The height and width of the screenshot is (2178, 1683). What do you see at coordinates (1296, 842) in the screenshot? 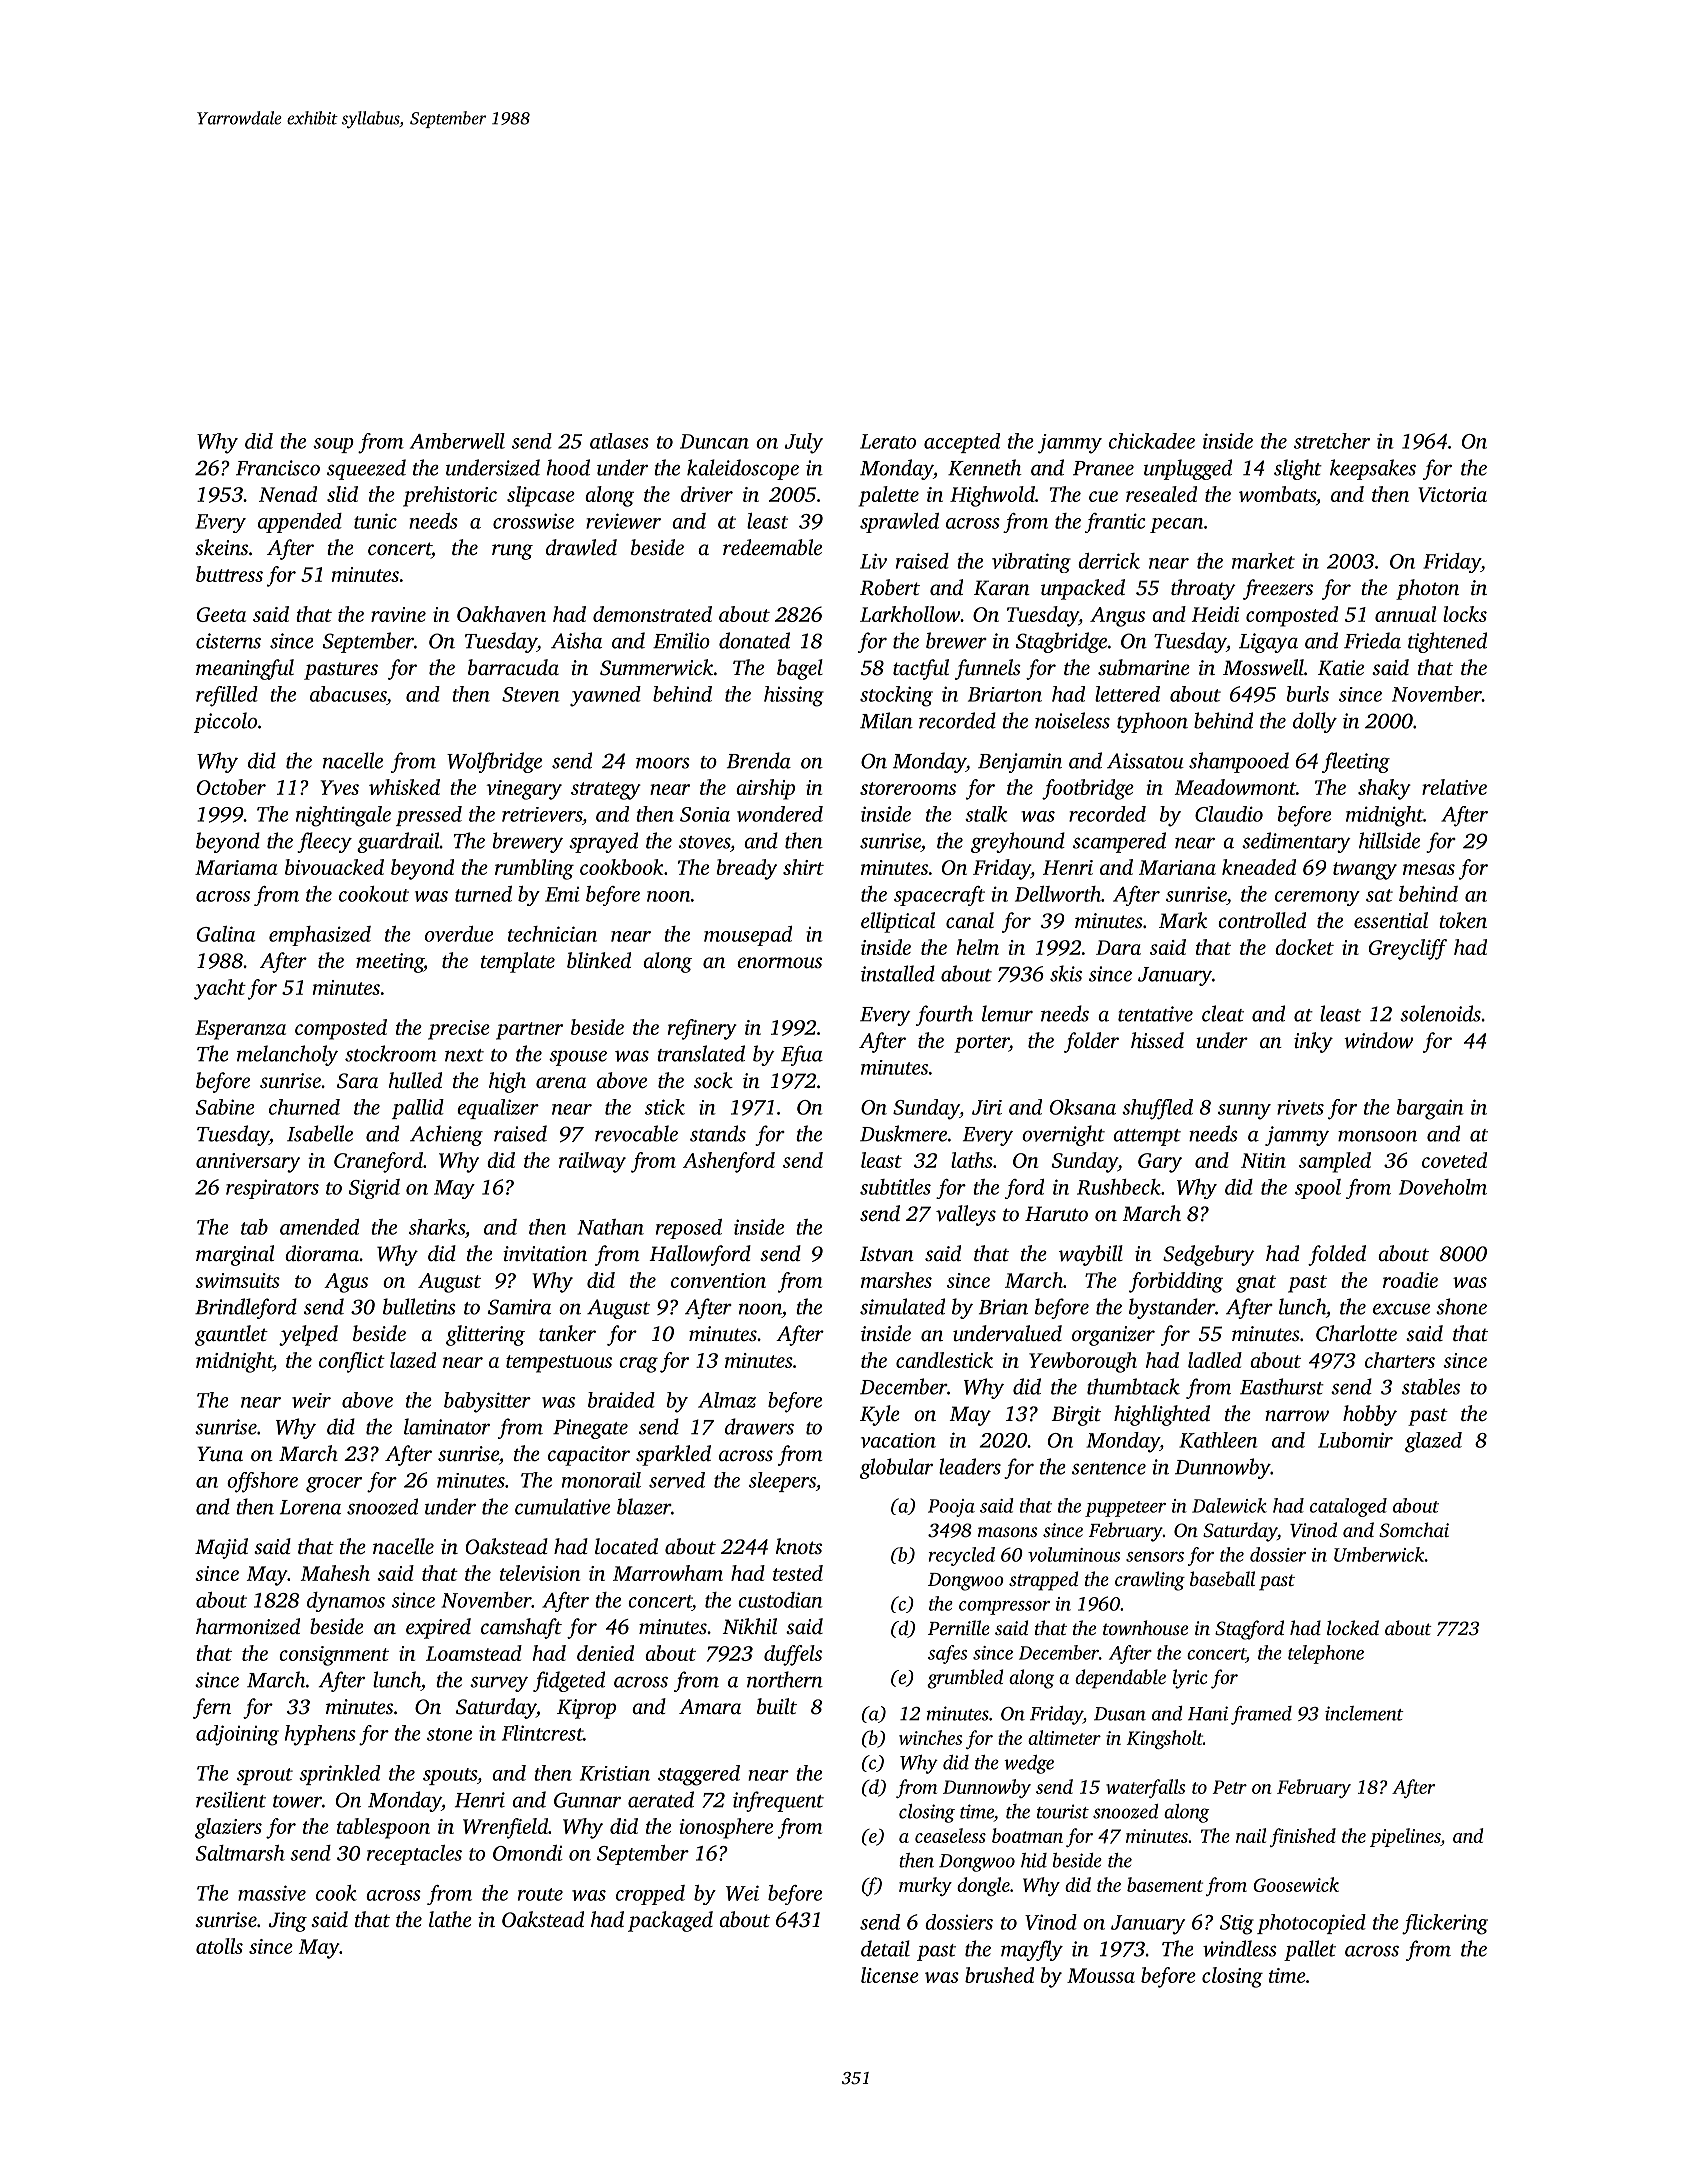
I see `sedimentary` at bounding box center [1296, 842].
